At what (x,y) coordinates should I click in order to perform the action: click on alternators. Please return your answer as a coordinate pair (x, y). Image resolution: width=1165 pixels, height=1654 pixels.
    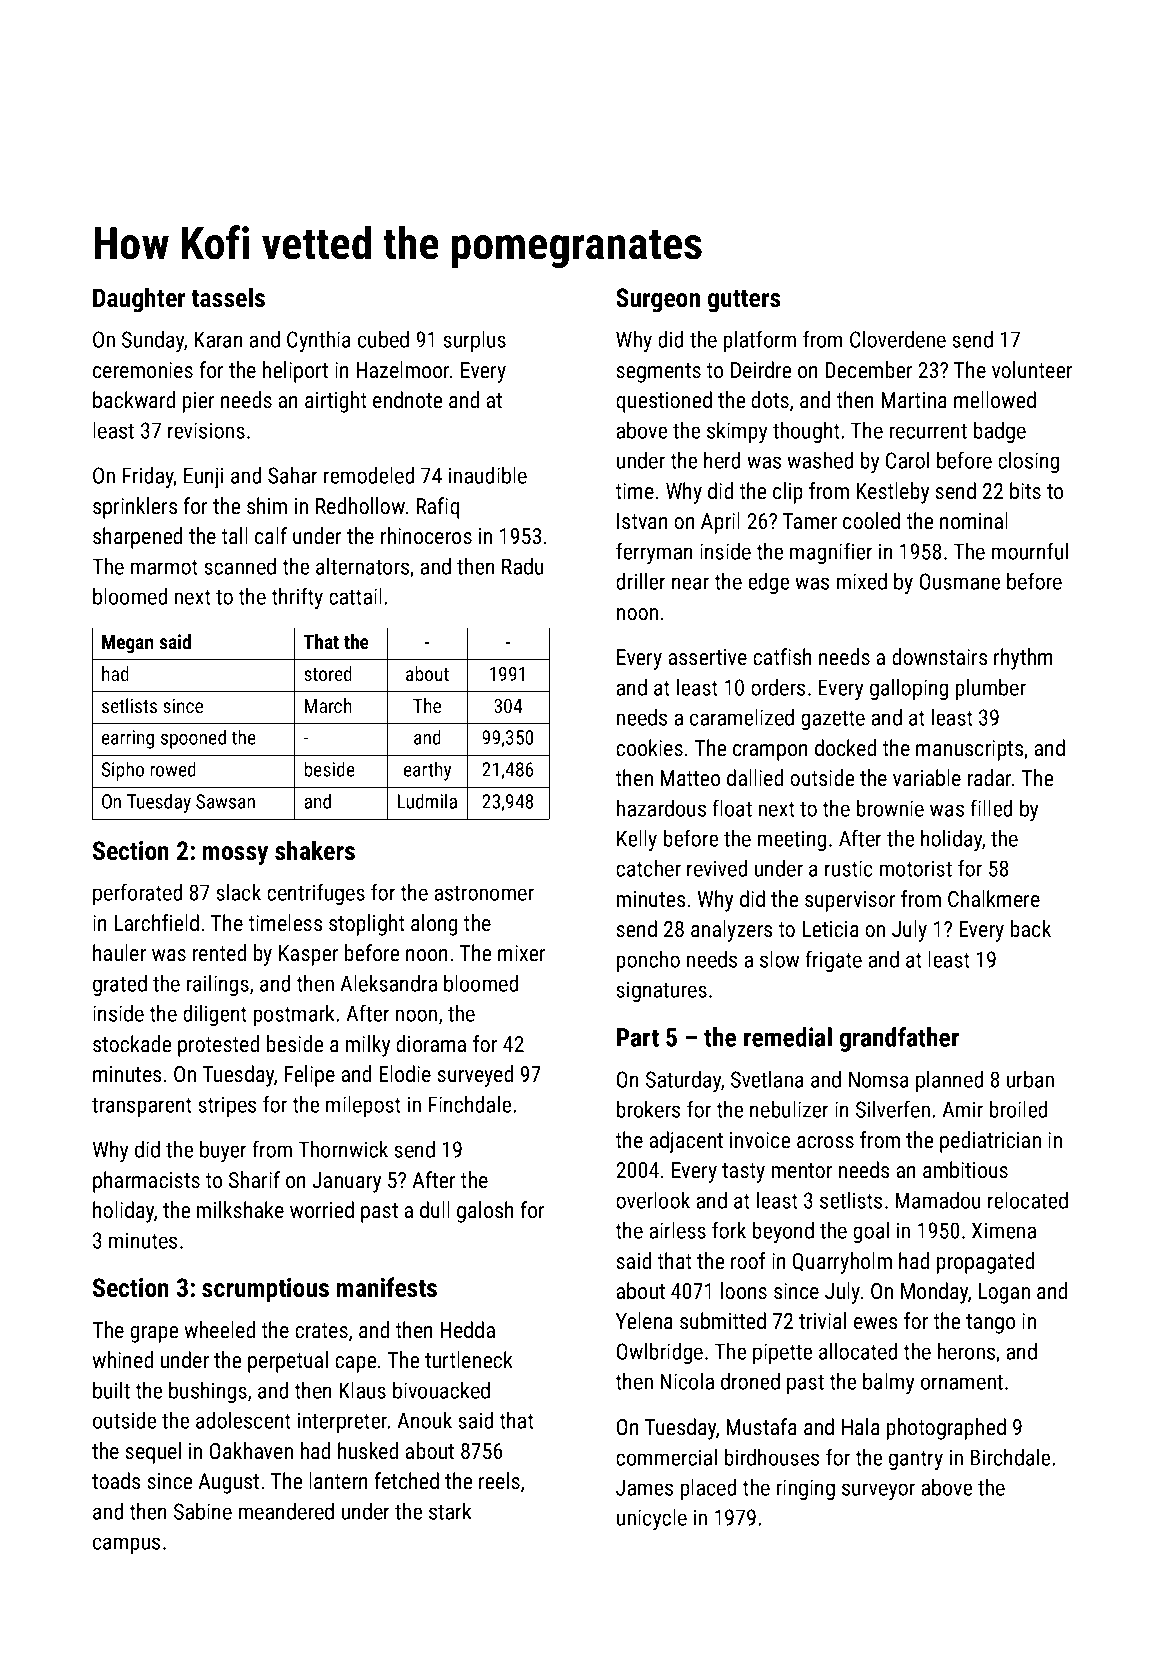
    Looking at the image, I should click on (362, 566).
